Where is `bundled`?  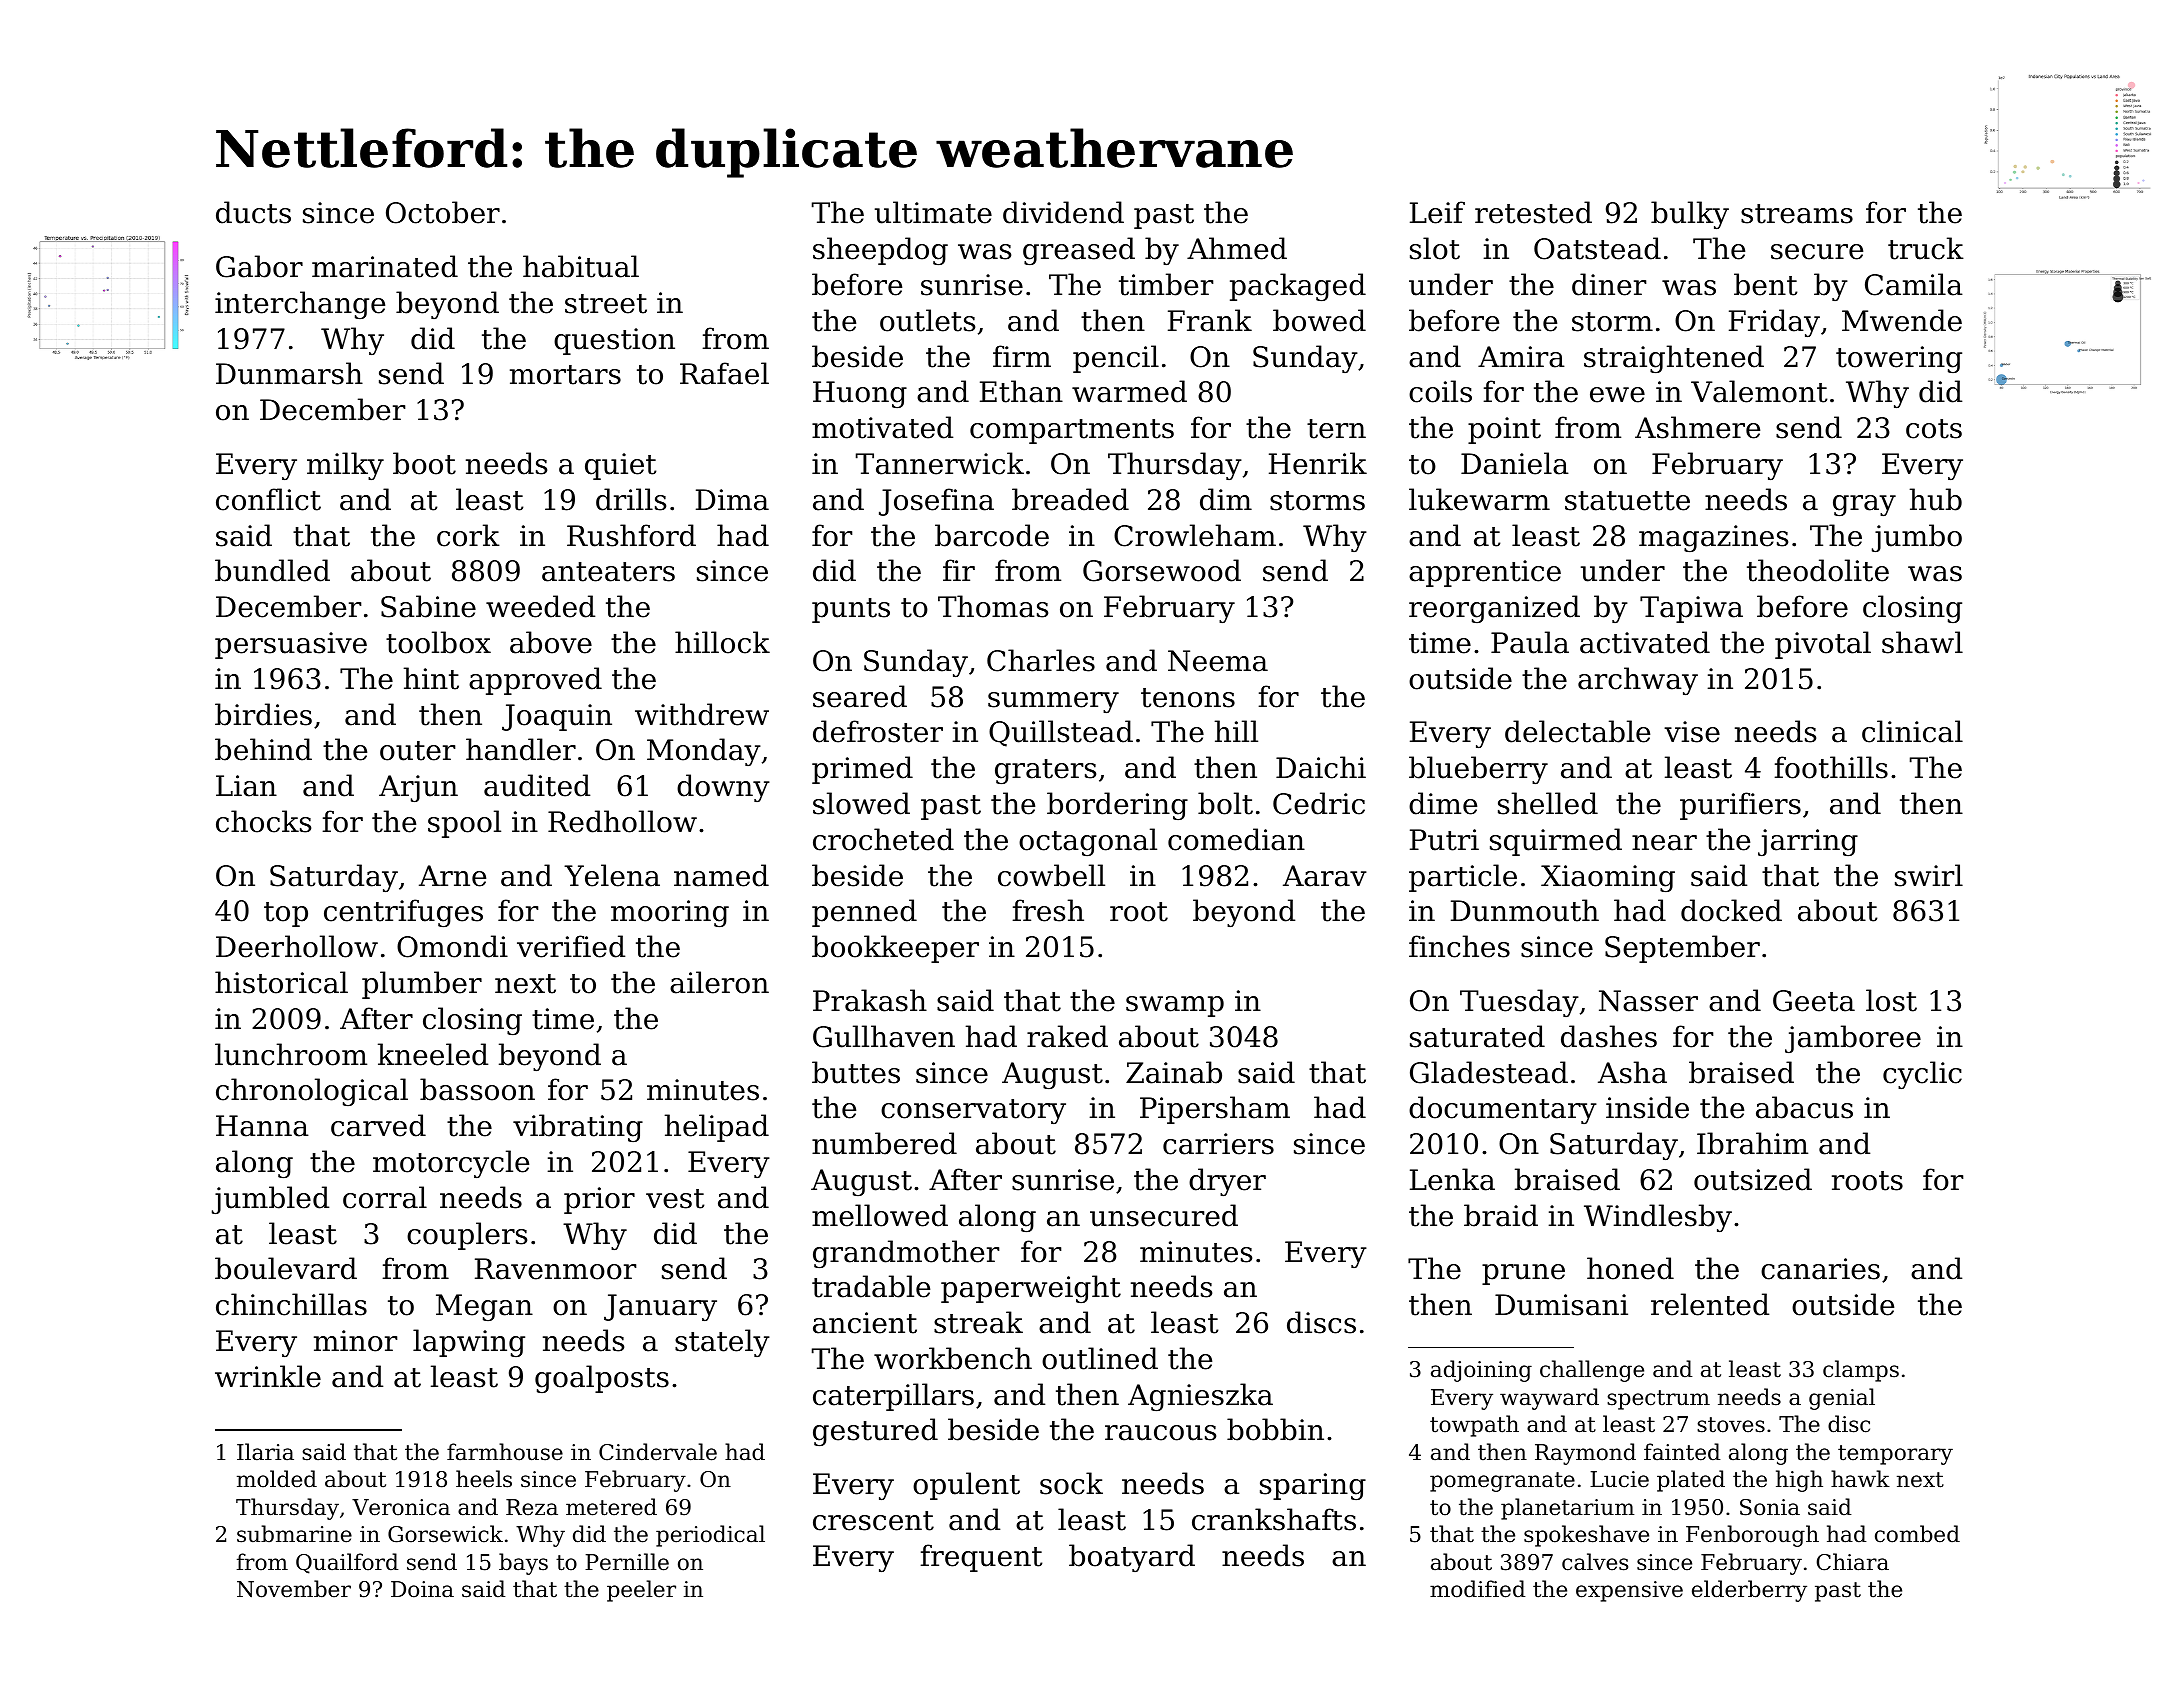
bundled is located at coordinates (272, 570).
